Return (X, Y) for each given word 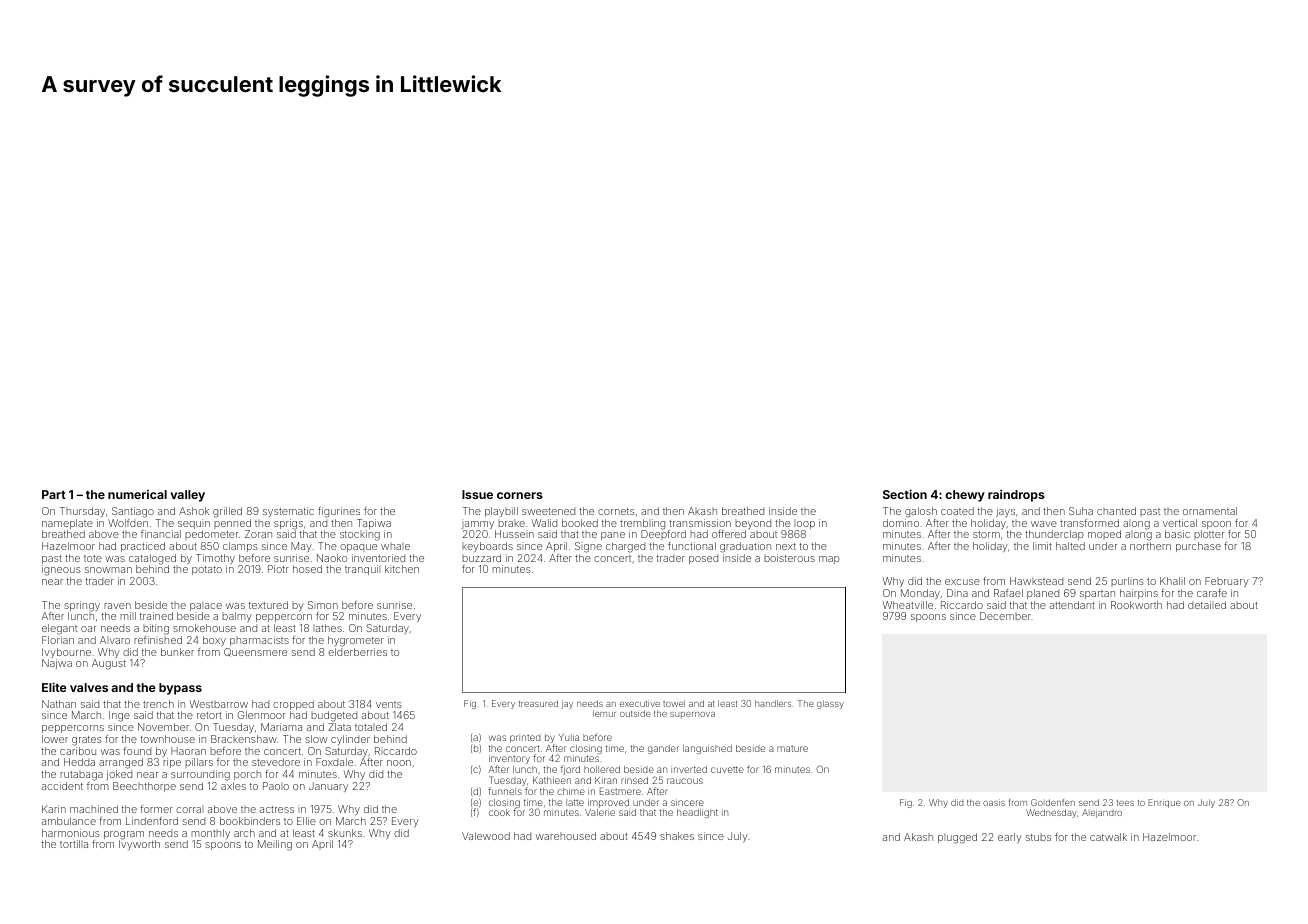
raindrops (1016, 496)
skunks (345, 833)
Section (905, 494)
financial (161, 534)
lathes (327, 628)
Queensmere (255, 652)
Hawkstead (1036, 581)
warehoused (566, 836)
